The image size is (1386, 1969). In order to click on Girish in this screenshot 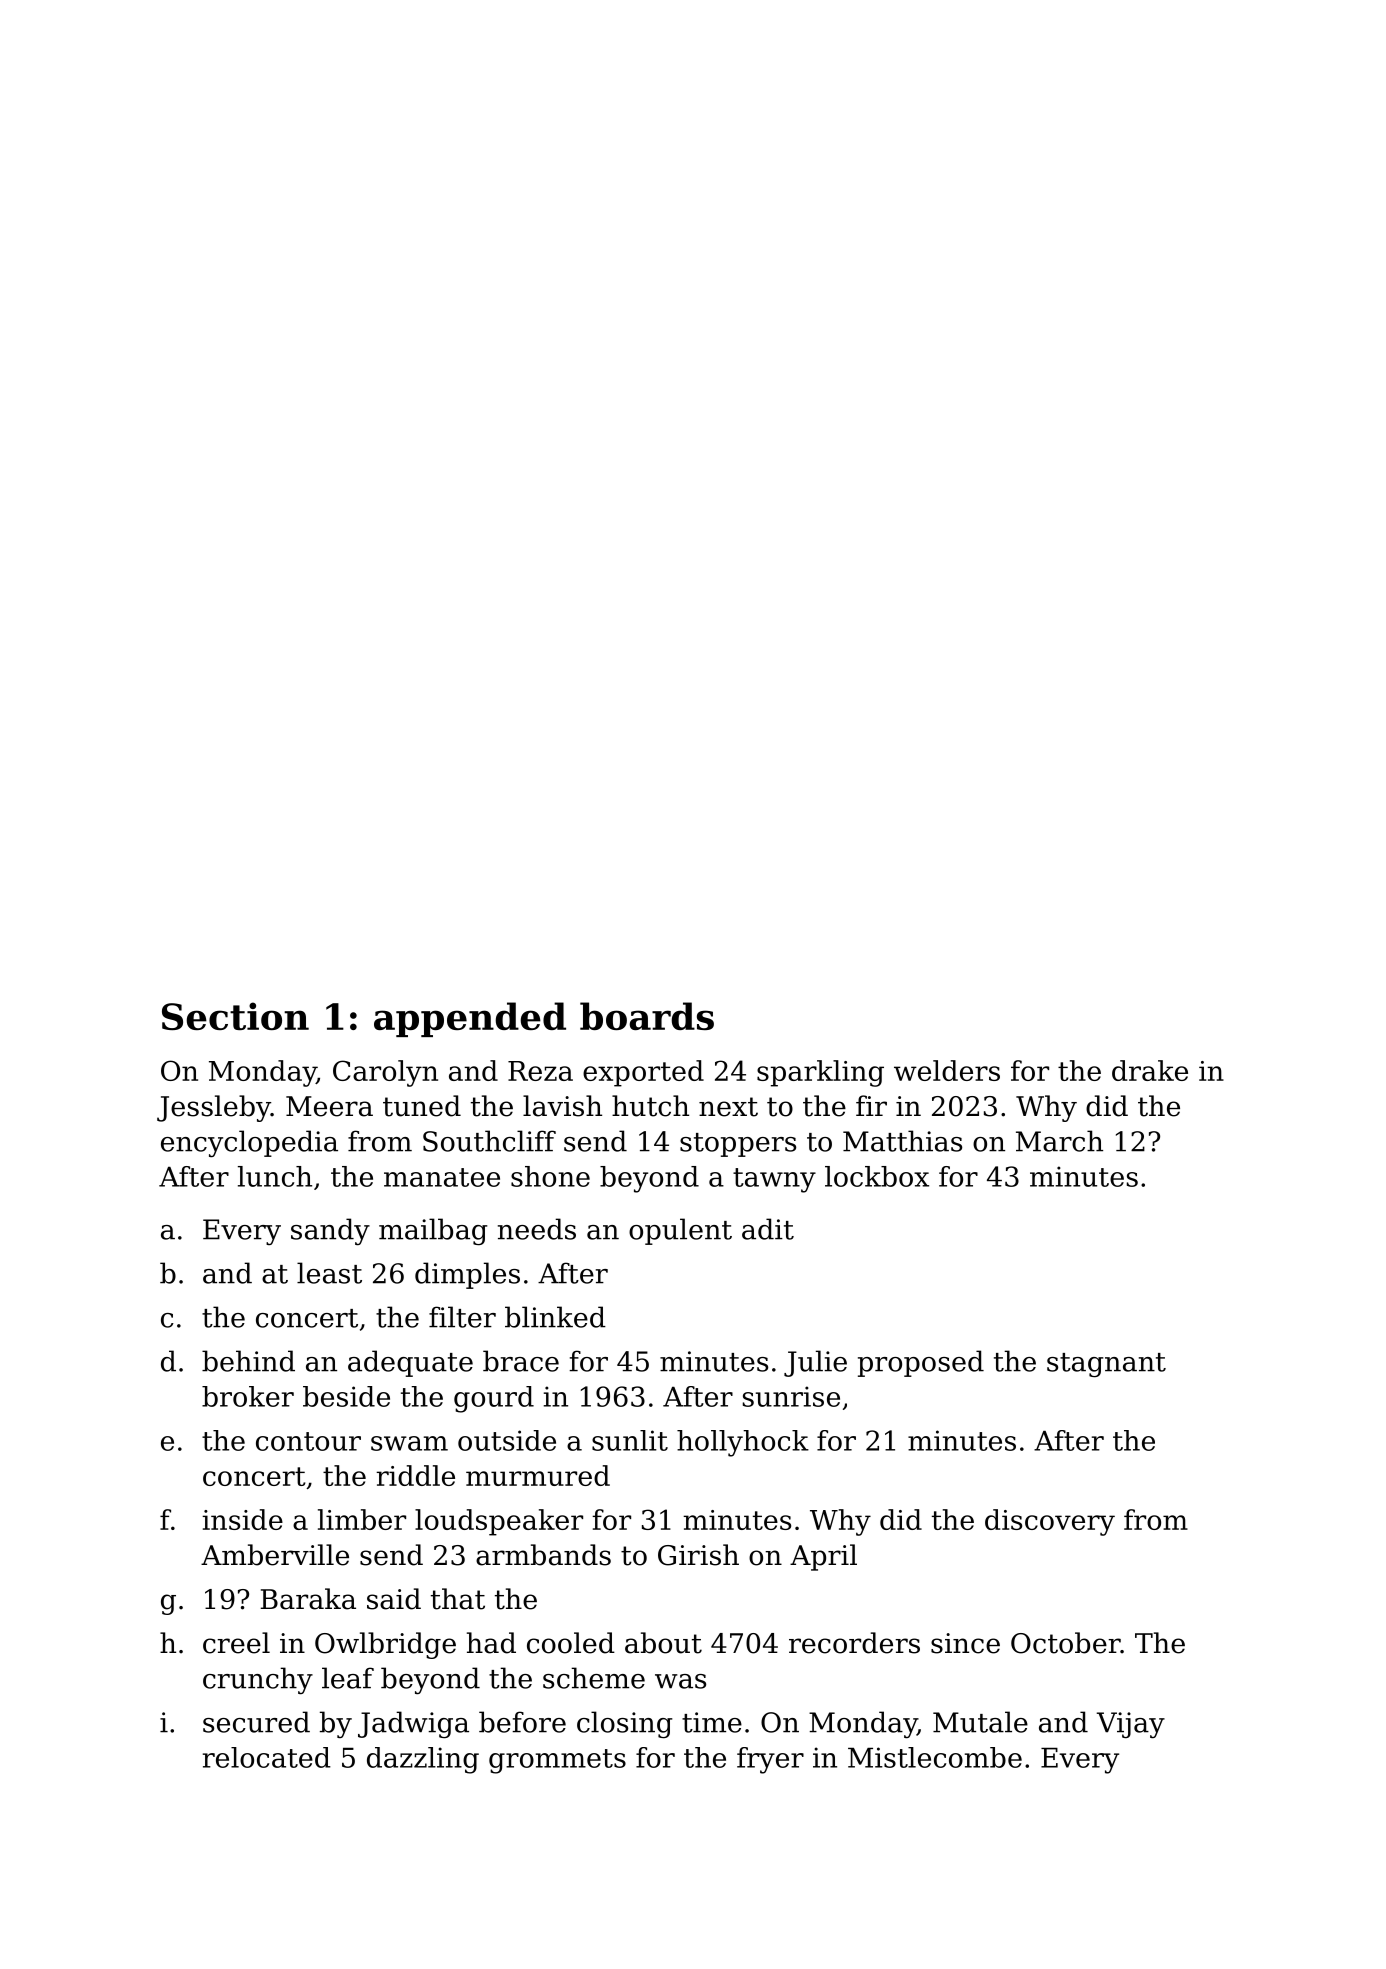, I will do `click(698, 1555)`.
